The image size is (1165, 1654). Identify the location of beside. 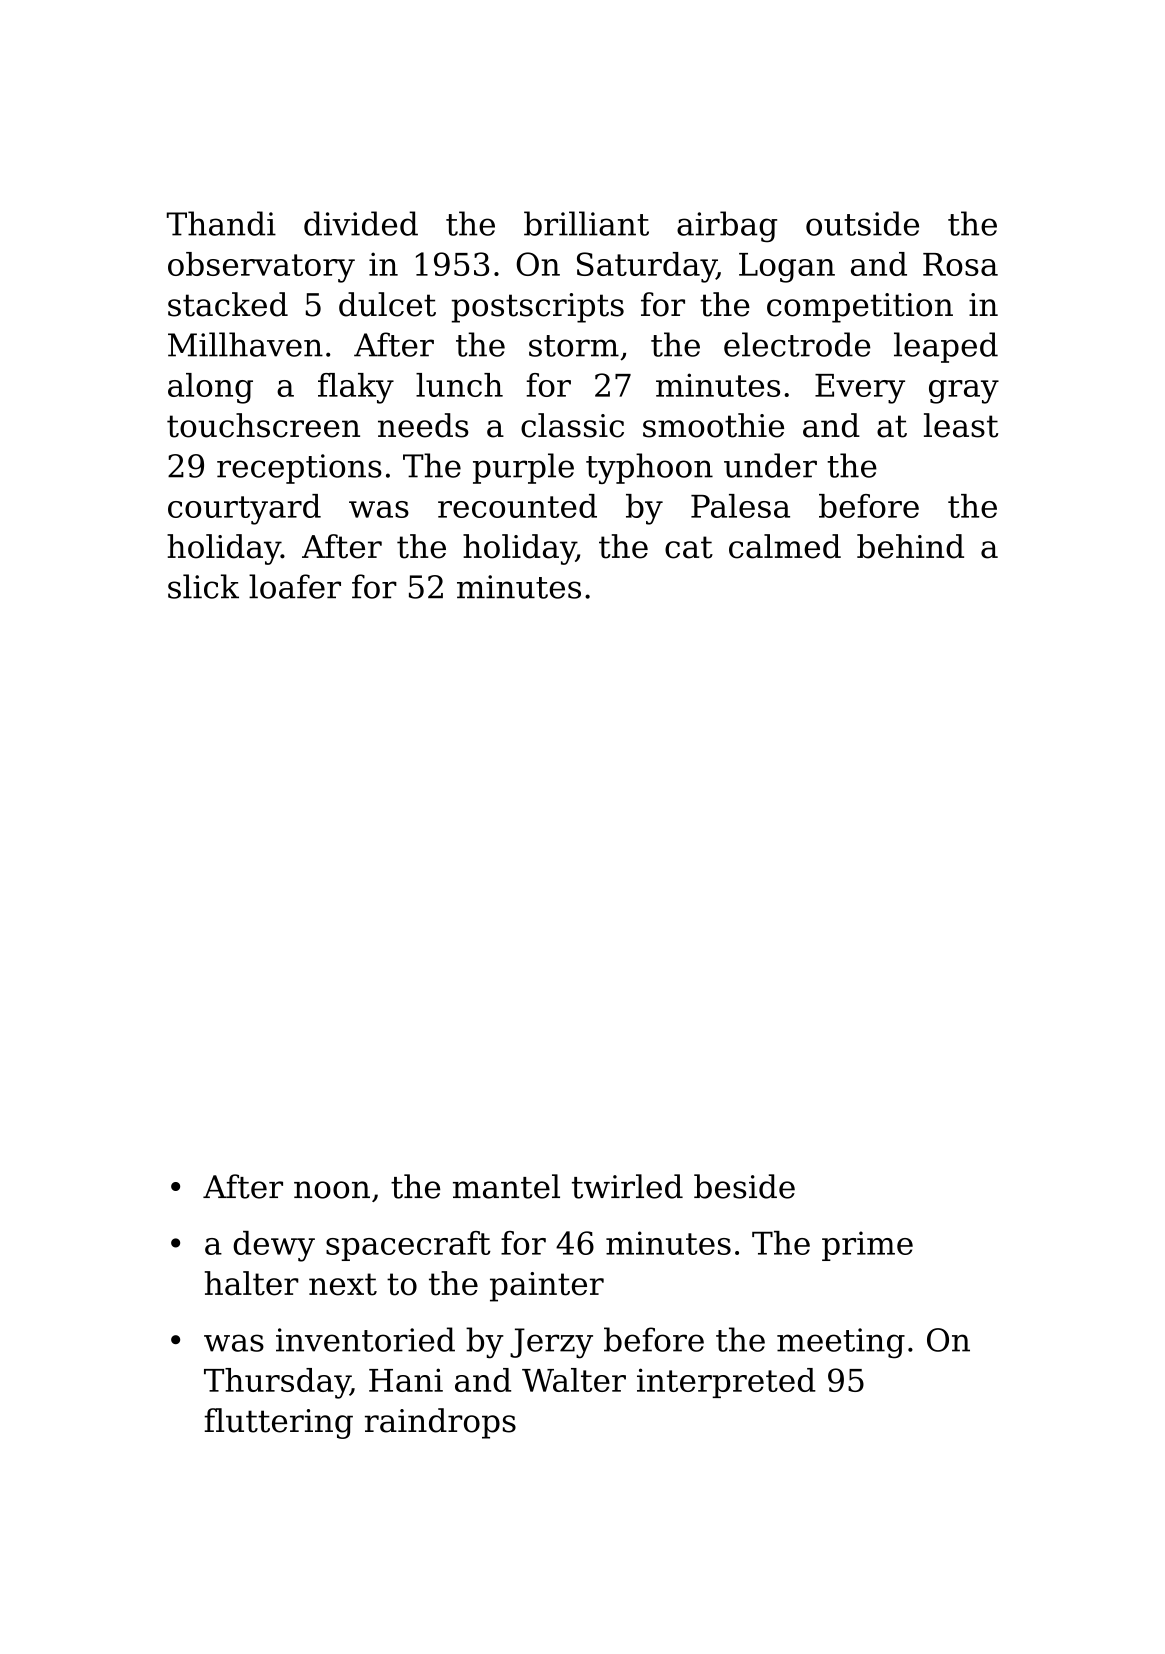
(744, 1186).
